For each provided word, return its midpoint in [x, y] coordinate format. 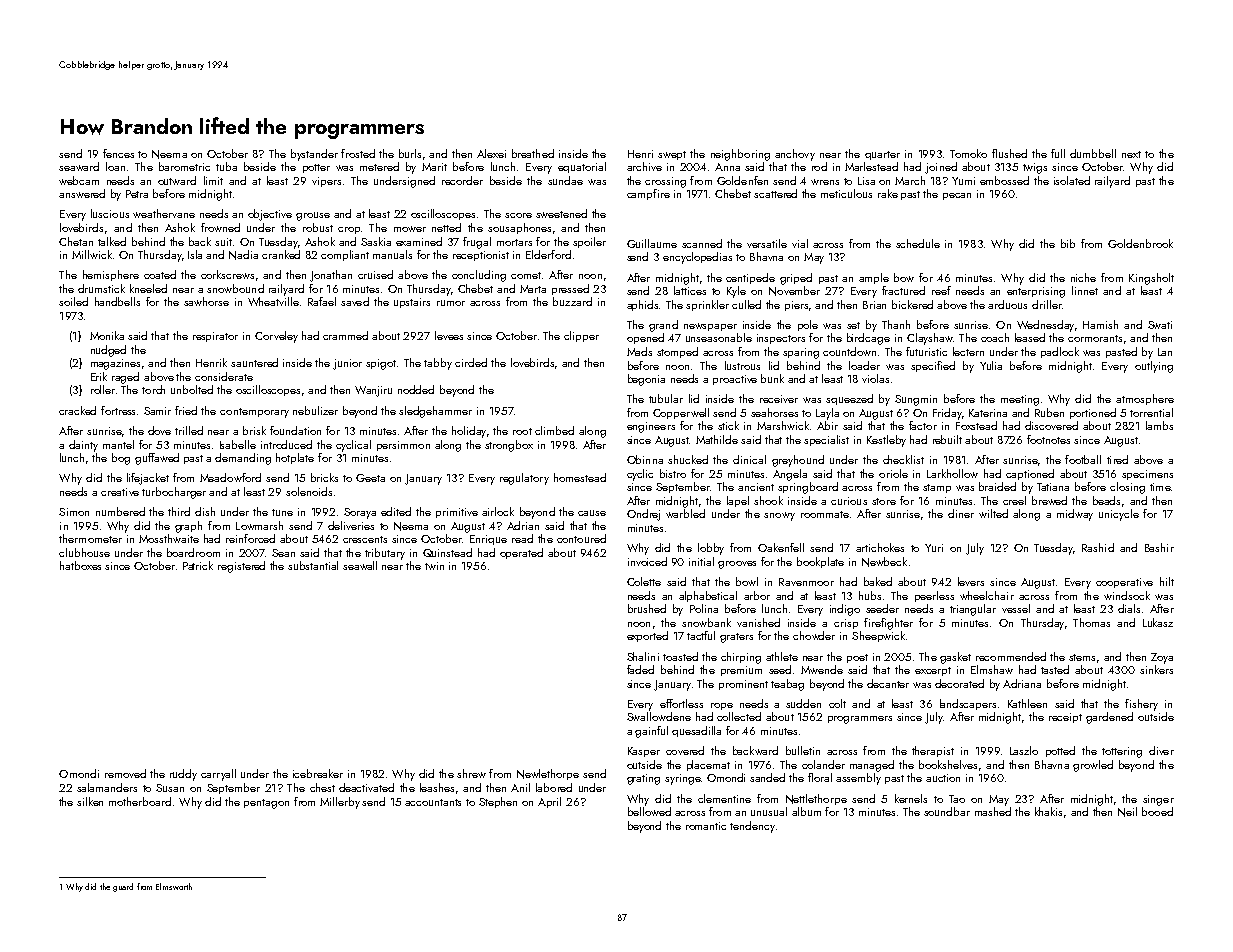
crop [349, 230]
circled [471, 362]
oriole [893, 473]
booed [1157, 811]
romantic [706, 826]
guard [123, 887]
